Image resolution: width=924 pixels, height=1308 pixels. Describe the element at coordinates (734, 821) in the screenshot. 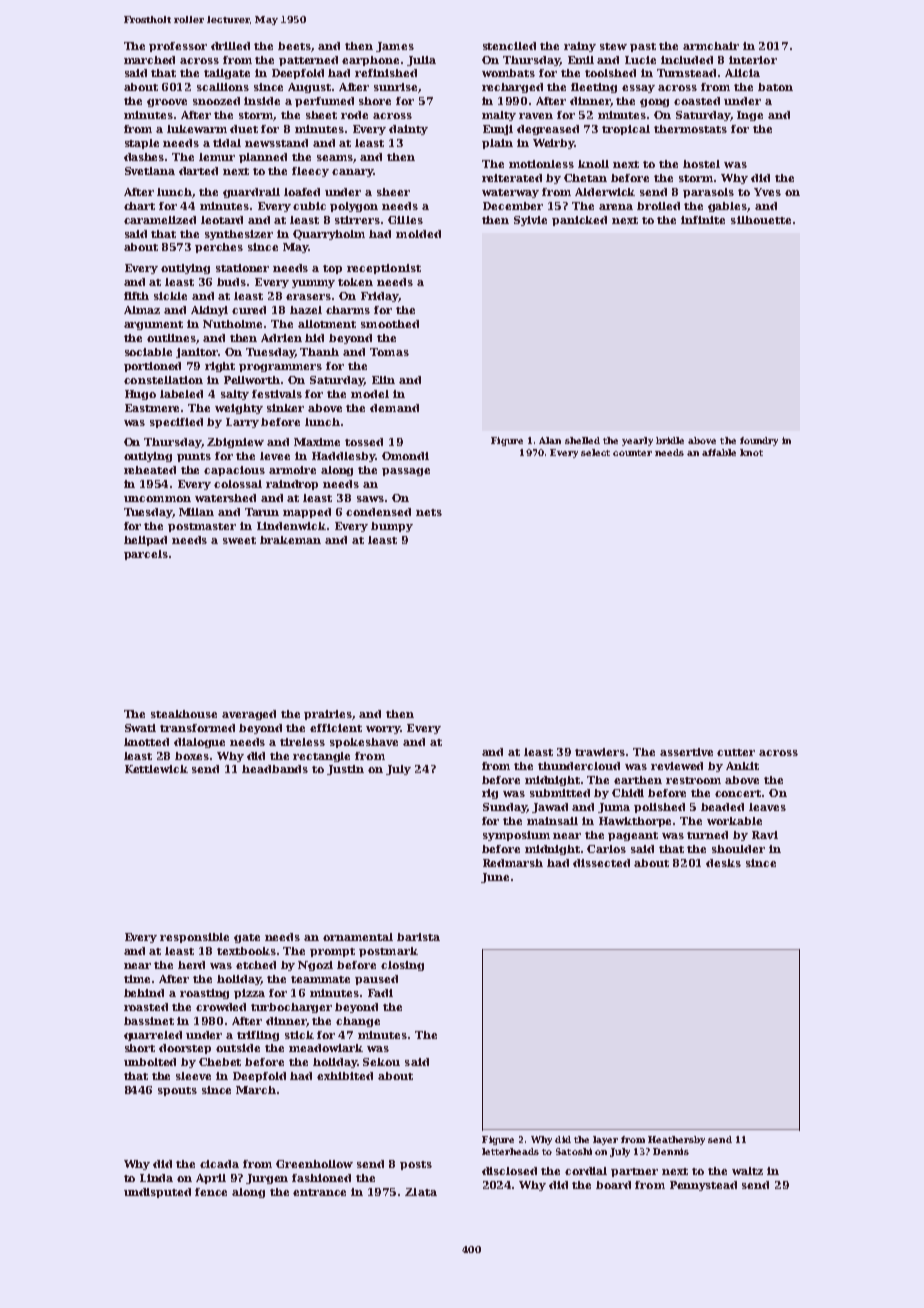

I see `workable` at that location.
